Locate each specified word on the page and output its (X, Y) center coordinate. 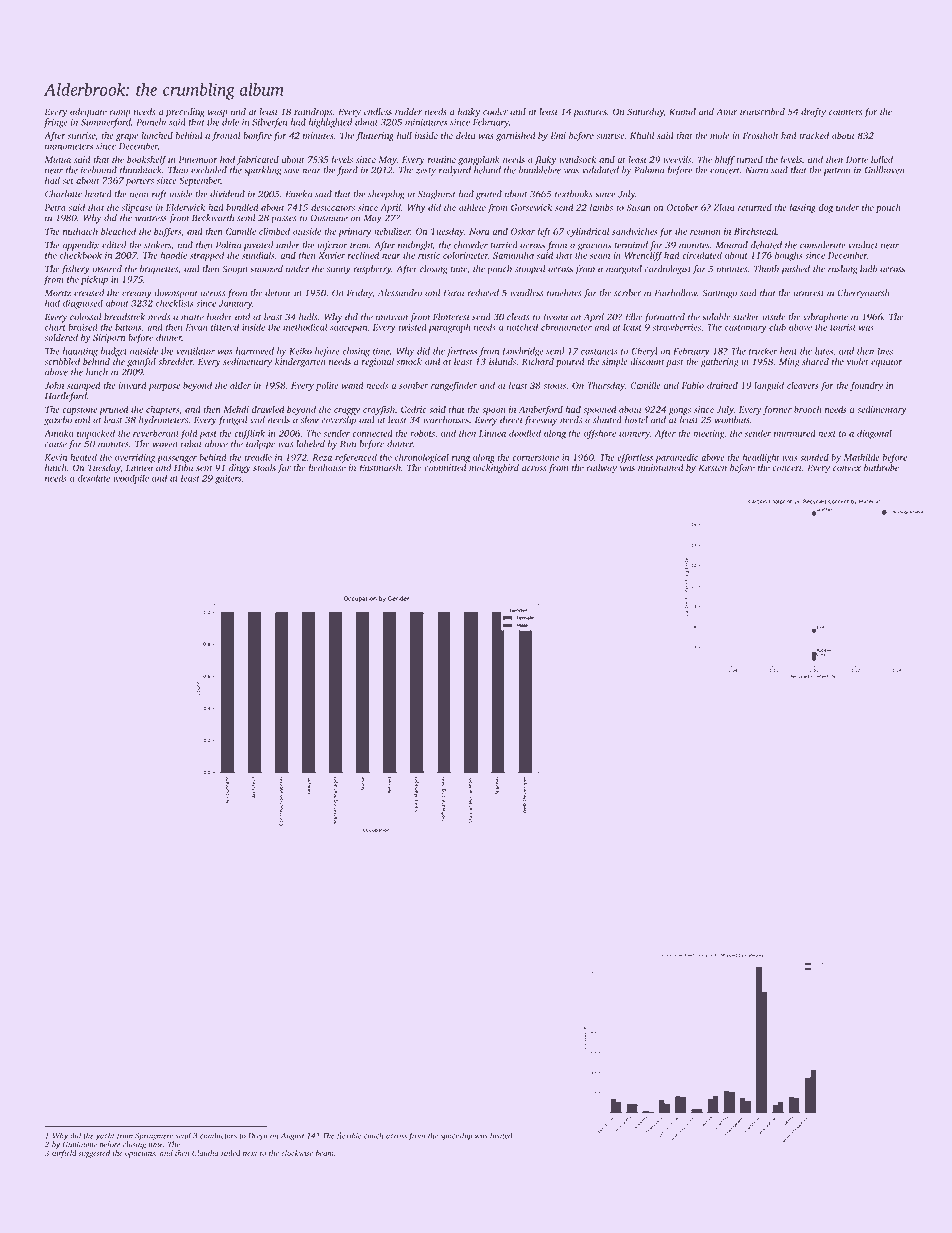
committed (445, 468)
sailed (231, 1153)
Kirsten (713, 468)
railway (602, 469)
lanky (469, 113)
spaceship (456, 1136)
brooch (808, 409)
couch (374, 1135)
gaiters (228, 479)
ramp (120, 114)
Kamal (682, 112)
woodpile (131, 479)
